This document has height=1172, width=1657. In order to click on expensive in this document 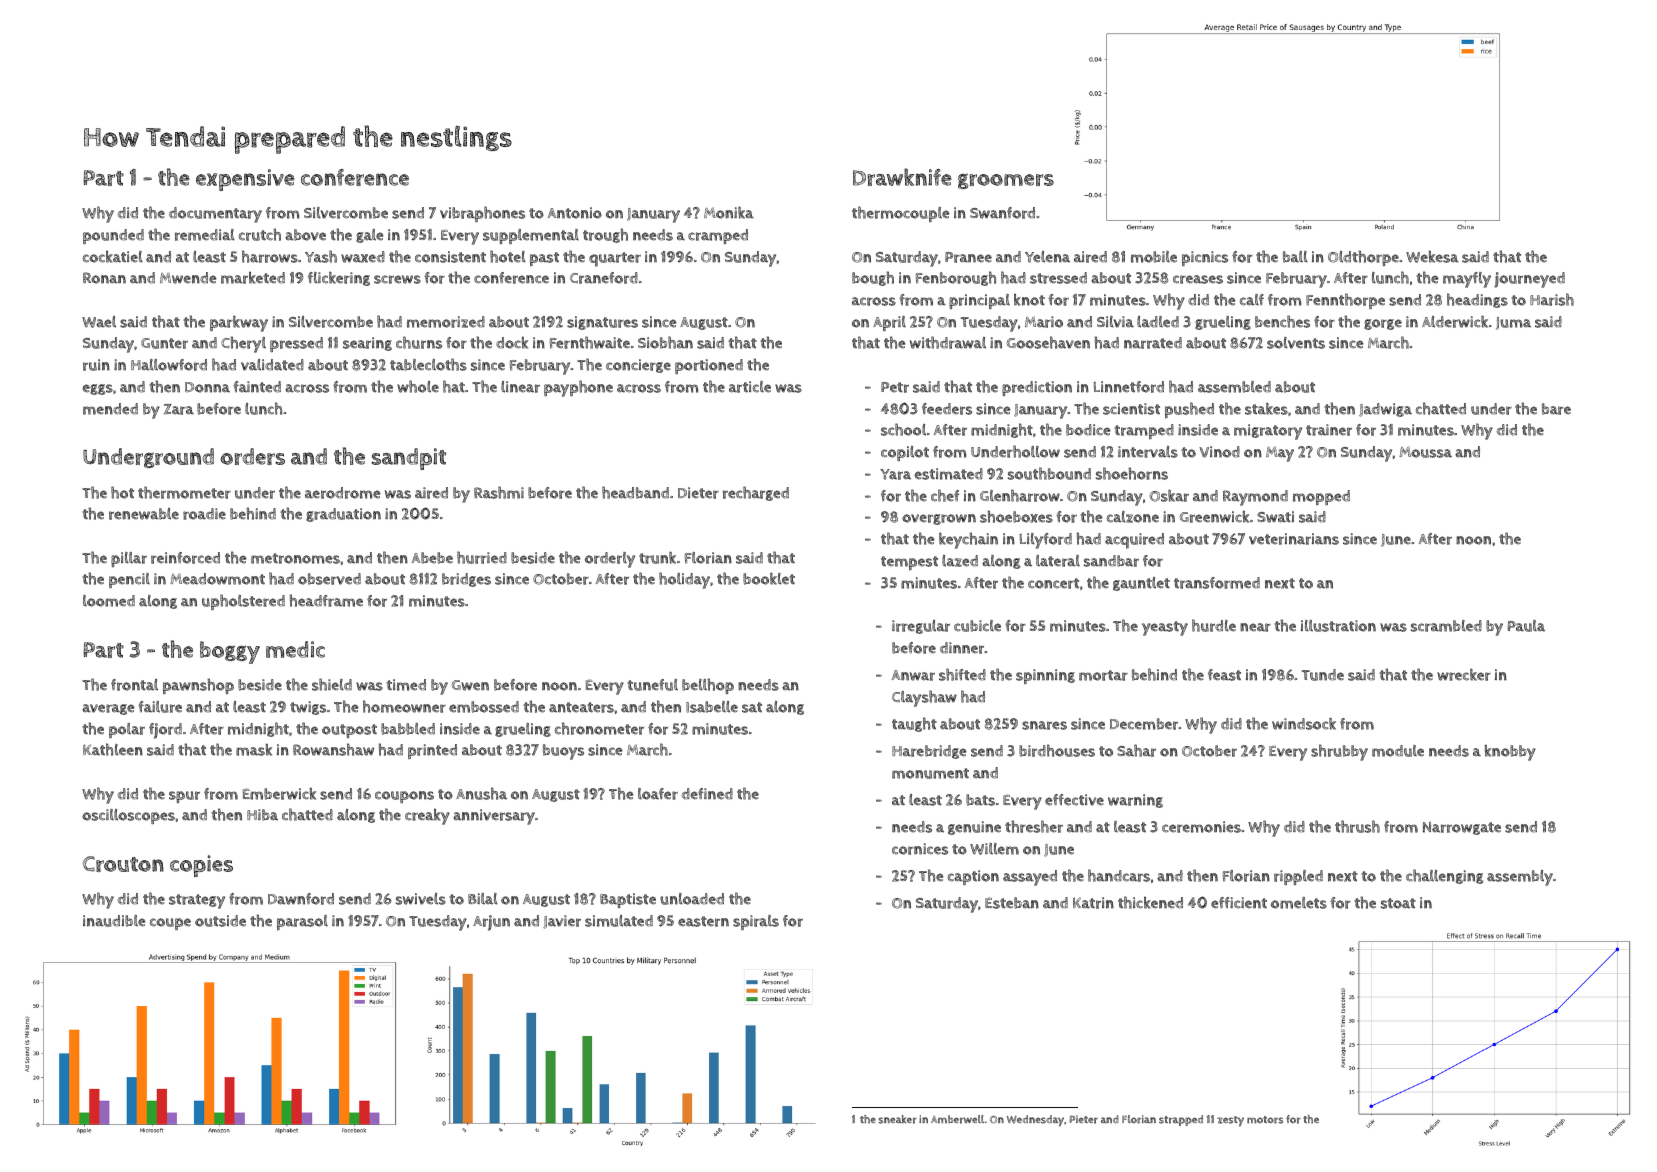, I will do `click(245, 180)`.
